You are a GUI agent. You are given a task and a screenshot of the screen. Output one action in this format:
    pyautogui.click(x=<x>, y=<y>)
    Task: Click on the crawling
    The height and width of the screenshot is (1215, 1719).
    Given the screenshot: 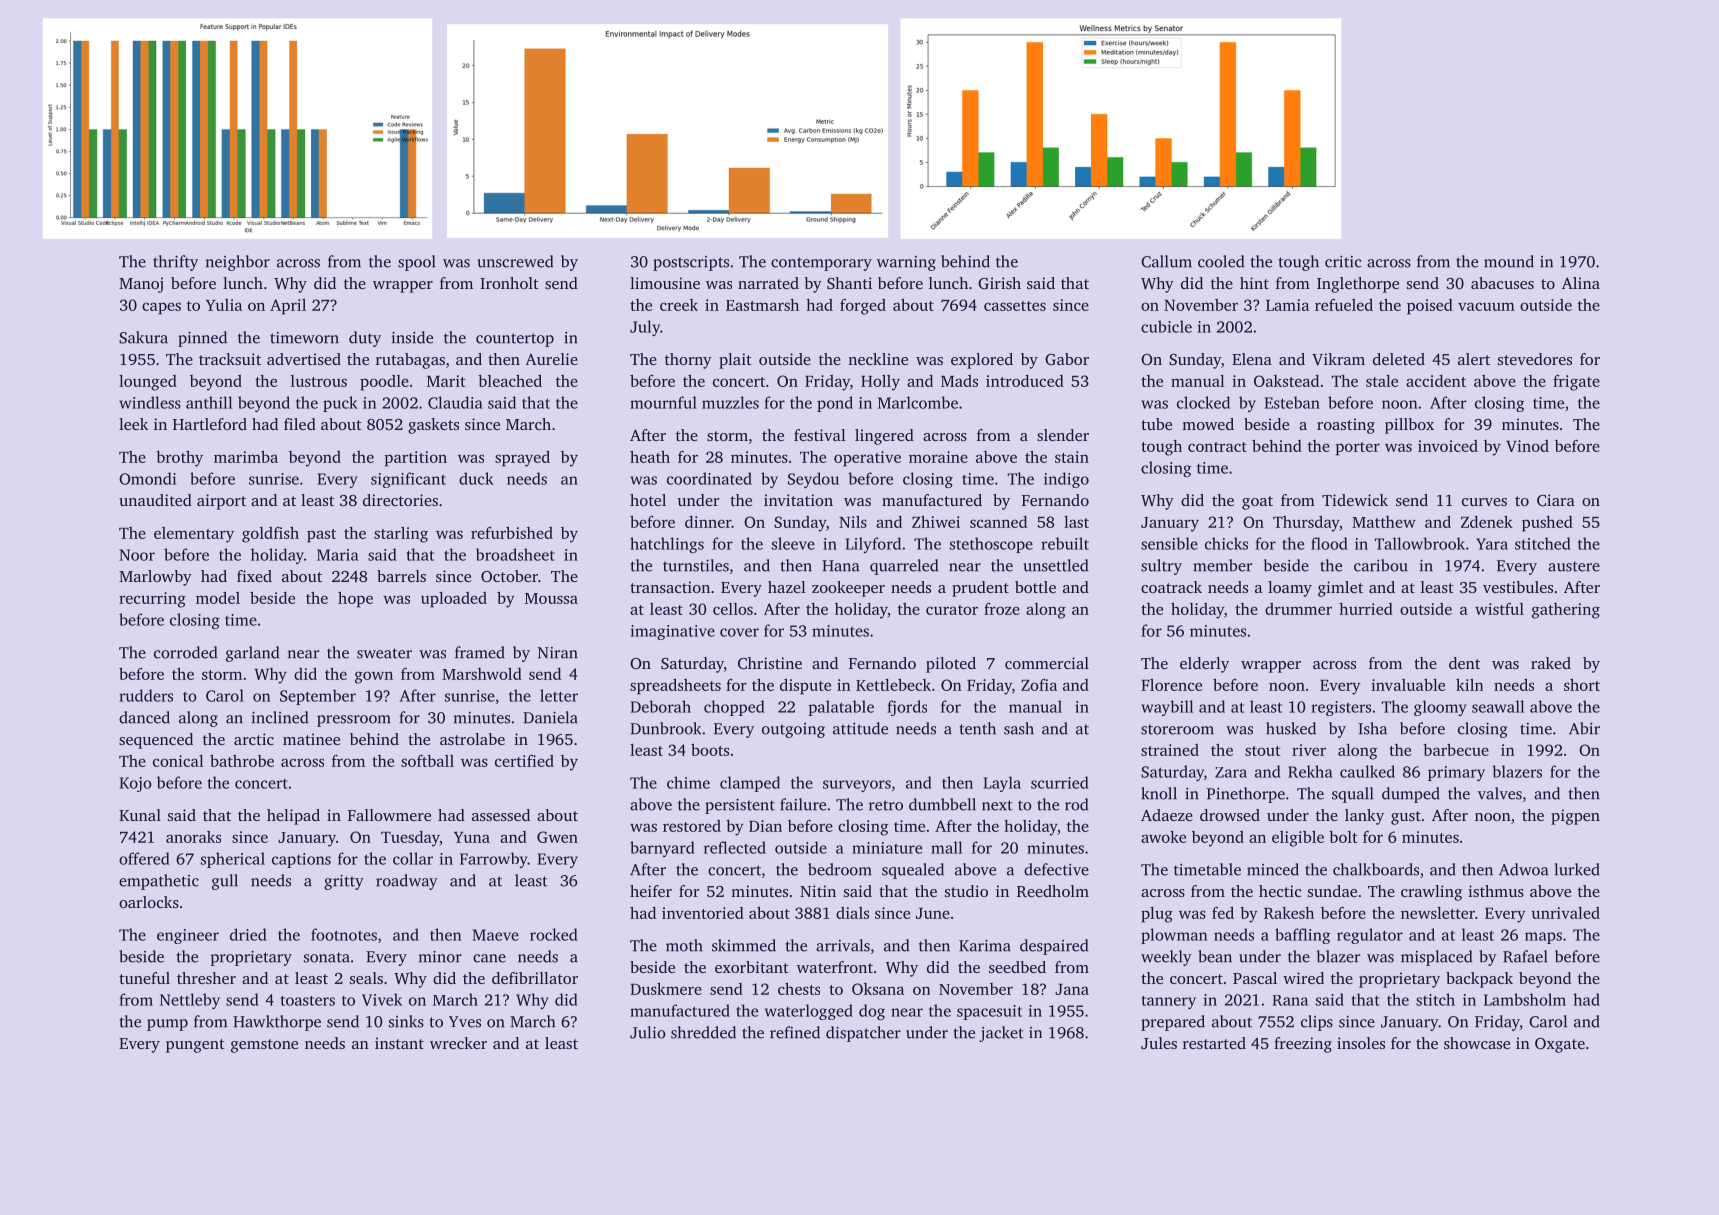 What is the action you would take?
    pyautogui.click(x=1431, y=893)
